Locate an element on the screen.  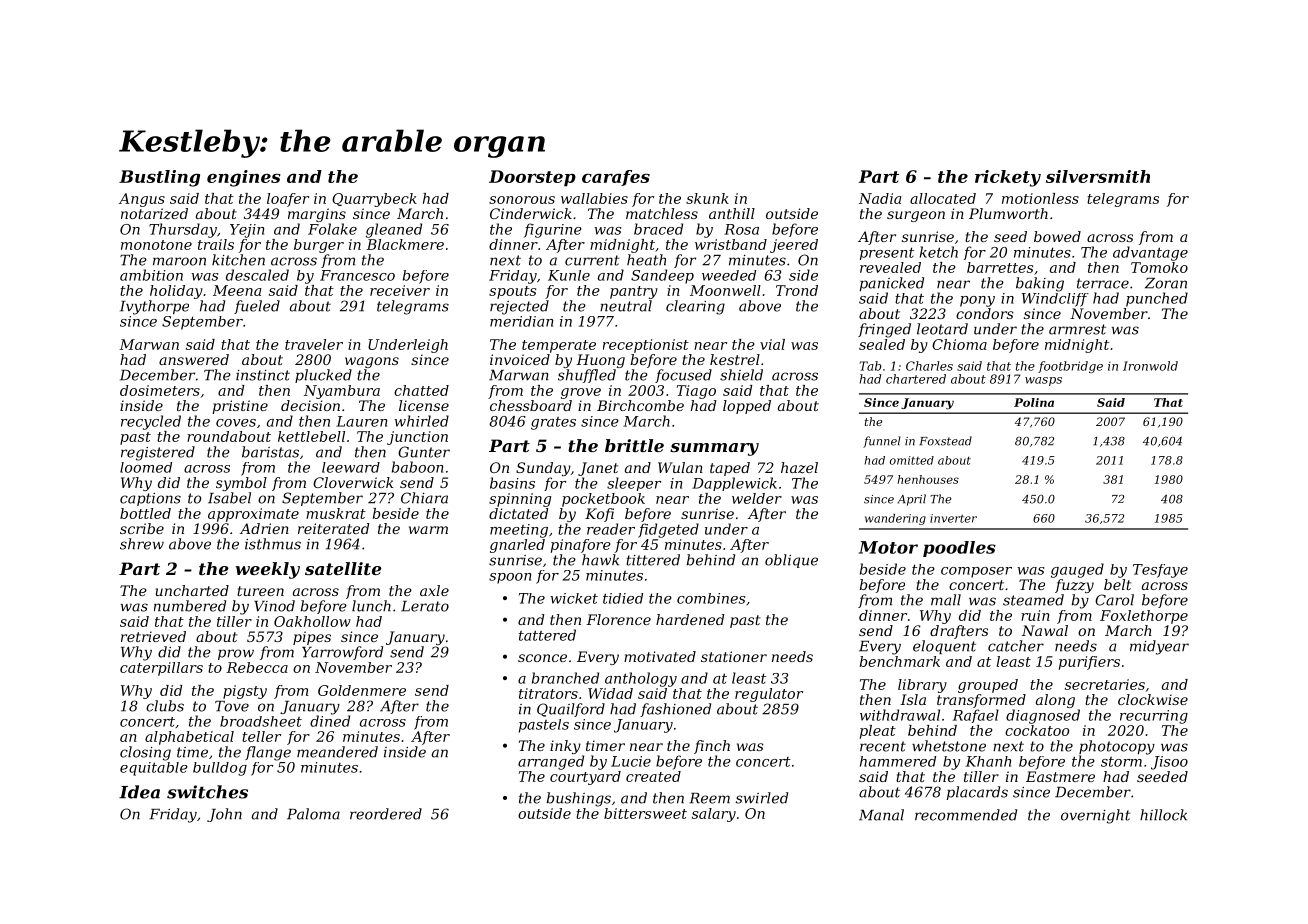
bowed is located at coordinates (1057, 236).
